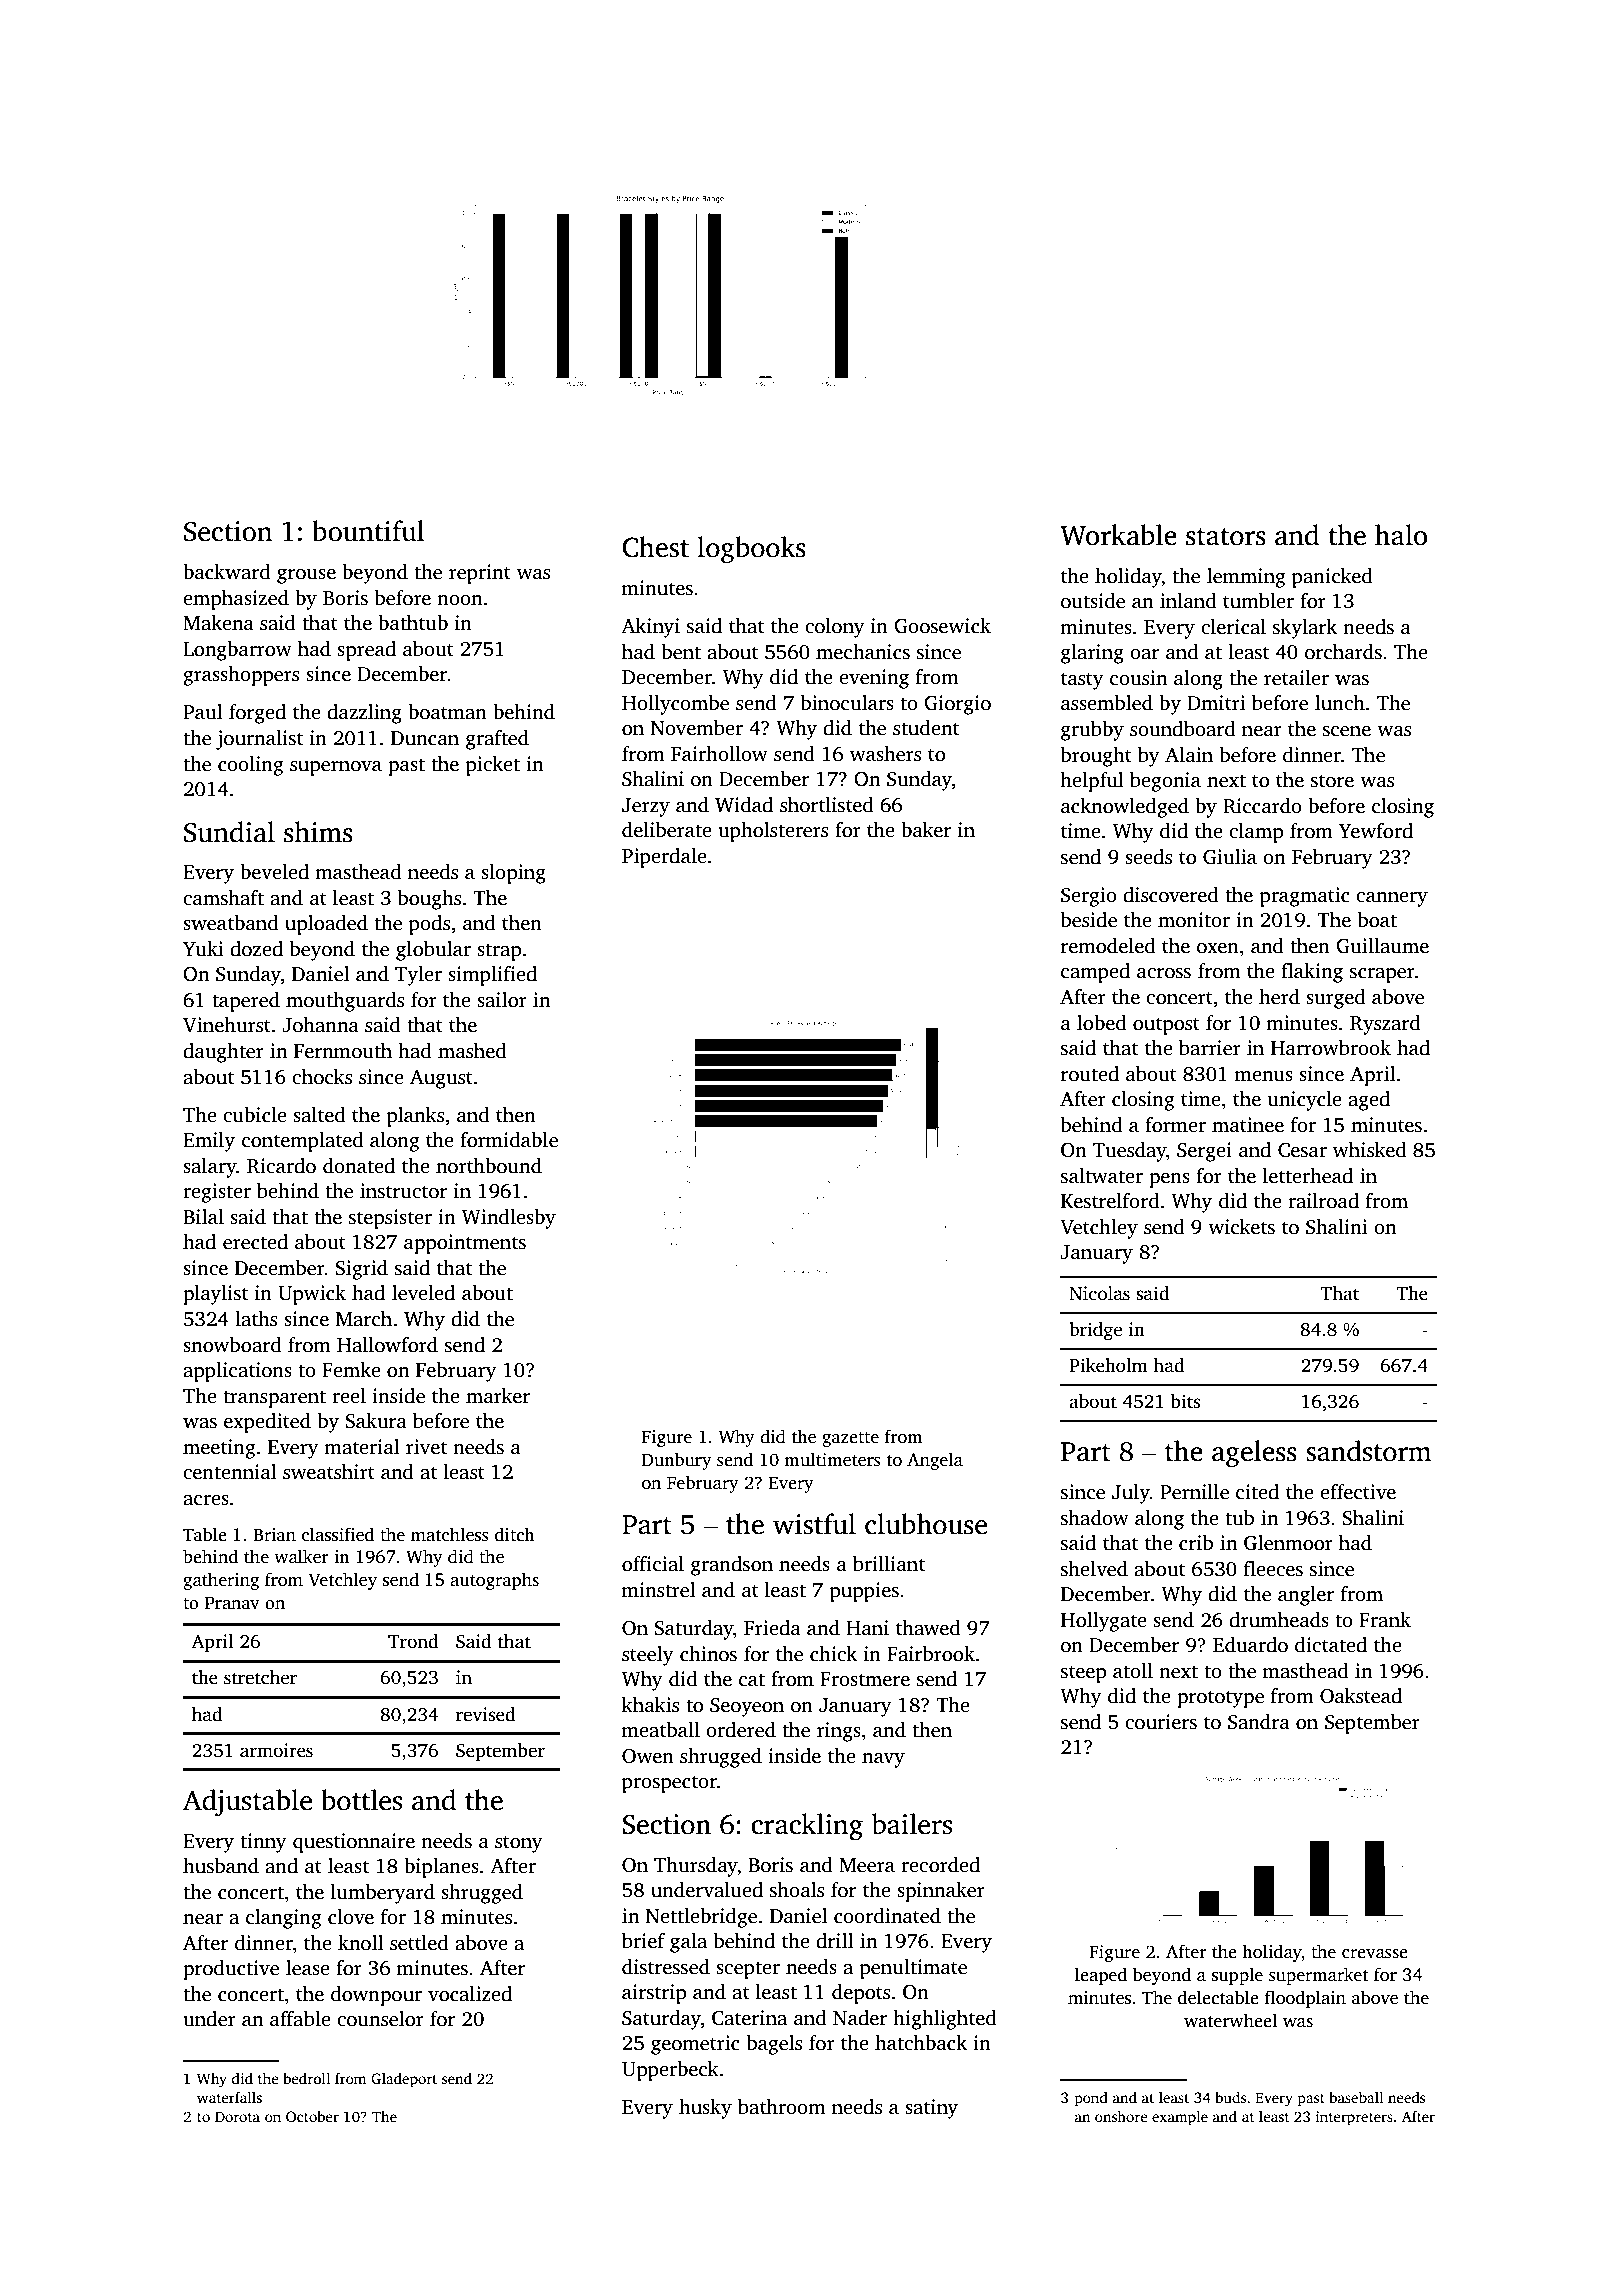 The height and width of the screenshot is (2292, 1620). What do you see at coordinates (1358, 1492) in the screenshot?
I see `effective` at bounding box center [1358, 1492].
